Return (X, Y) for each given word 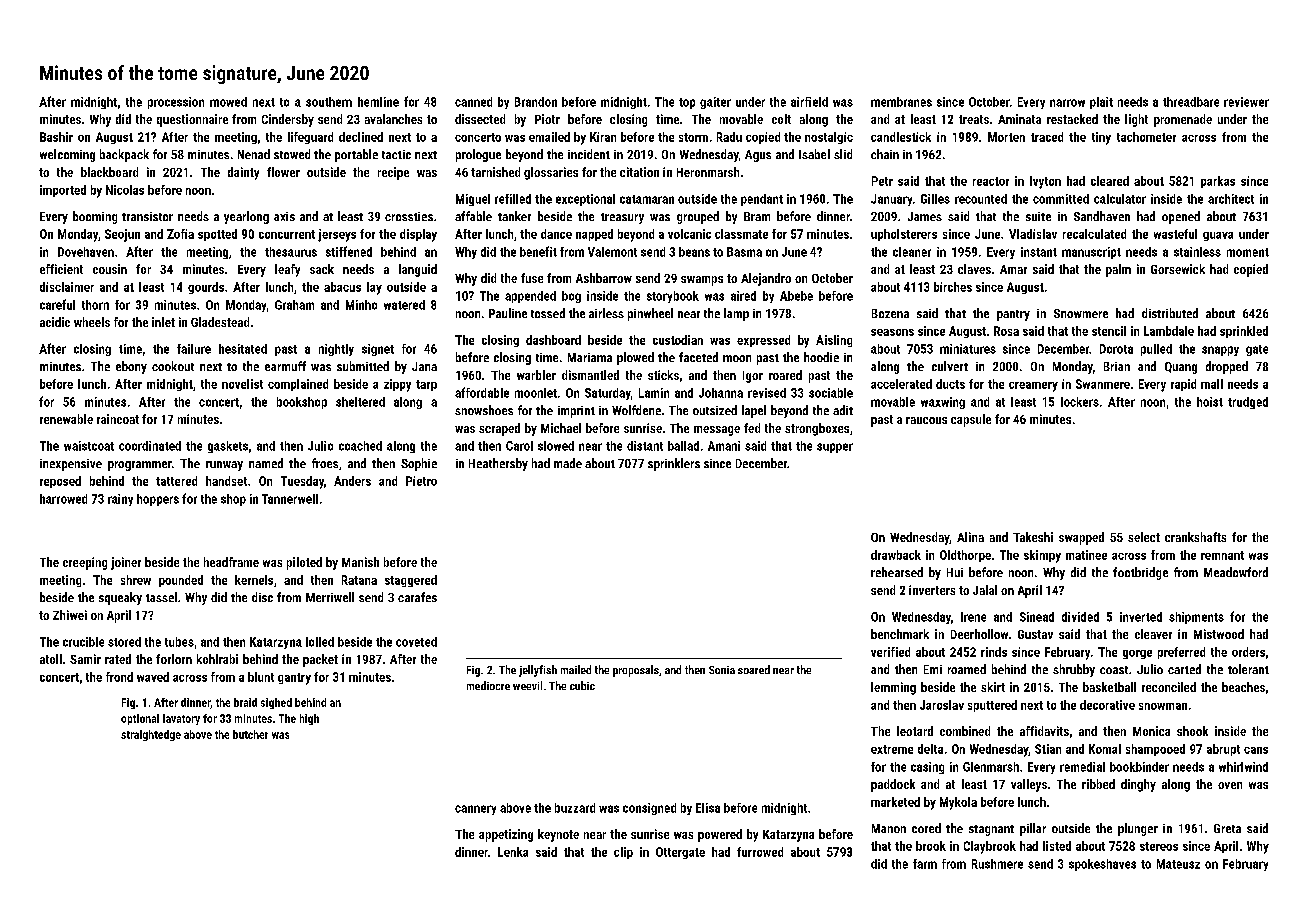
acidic (55, 322)
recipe (393, 173)
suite (1038, 216)
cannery (475, 810)
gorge (1137, 654)
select (1144, 537)
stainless (1197, 252)
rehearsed (897, 572)
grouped (698, 217)
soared (754, 669)
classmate (741, 234)
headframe (231, 562)
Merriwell (330, 597)
